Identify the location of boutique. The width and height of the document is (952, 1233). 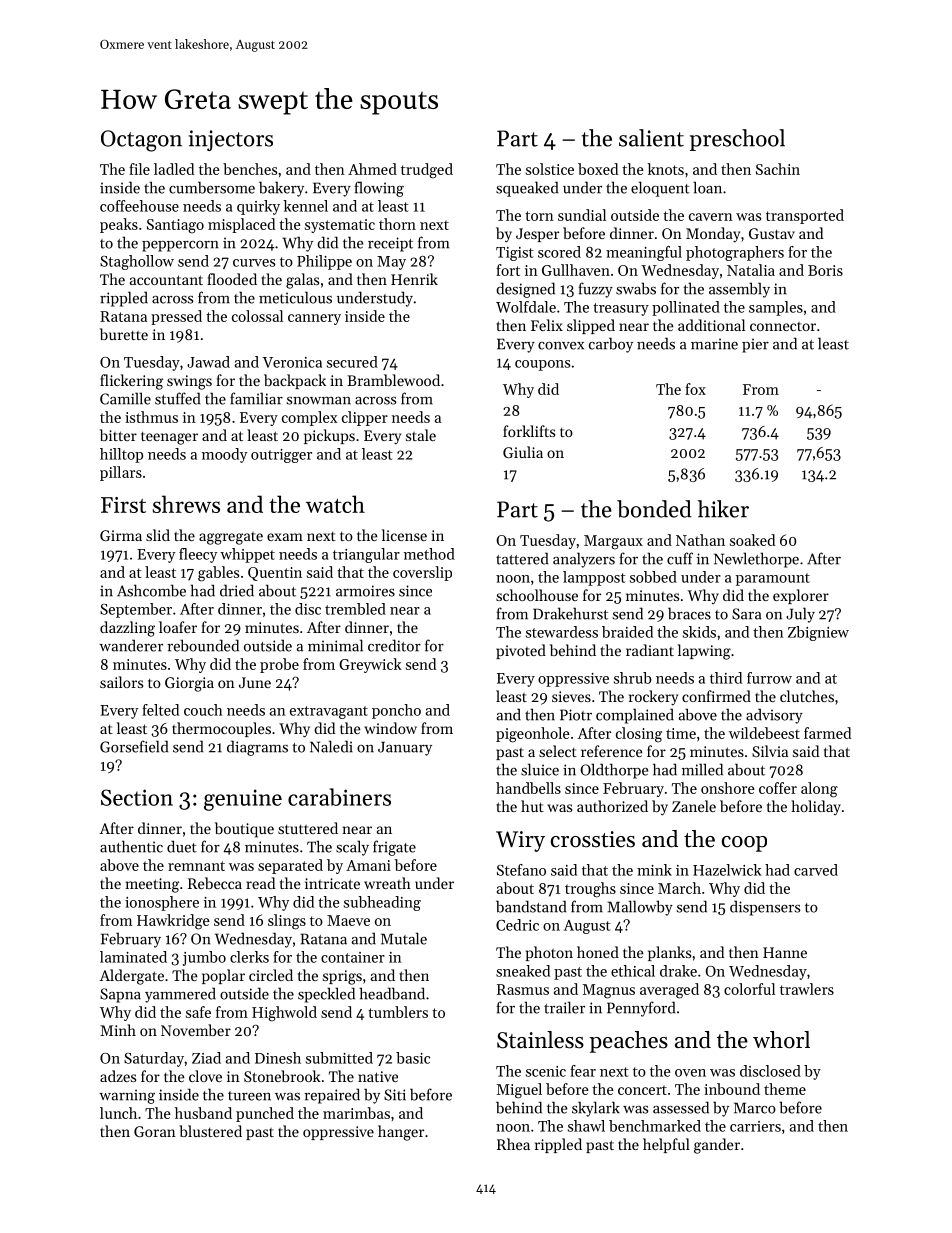
(244, 830).
